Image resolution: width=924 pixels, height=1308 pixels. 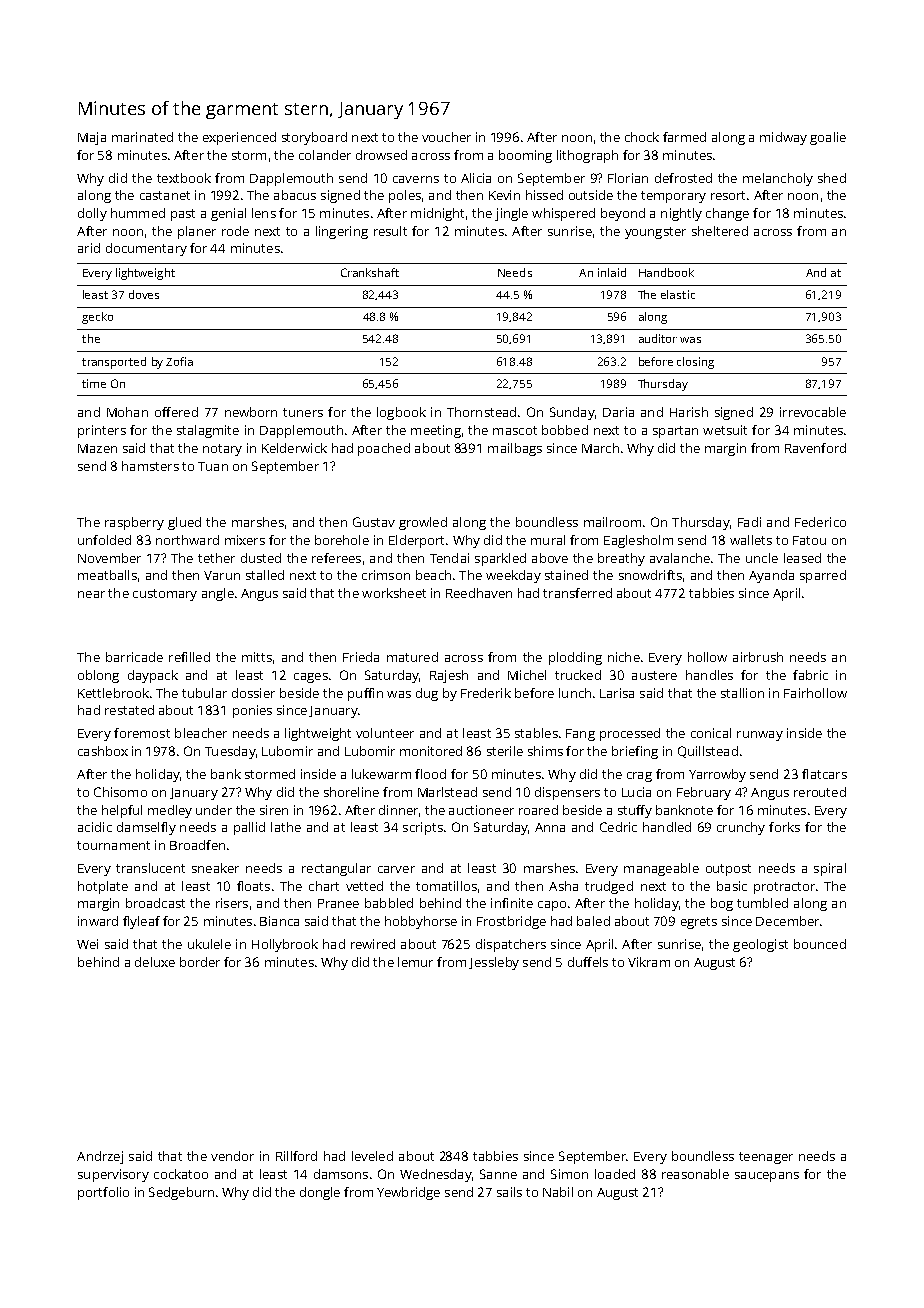 What do you see at coordinates (820, 944) in the page?
I see `bounced` at bounding box center [820, 944].
